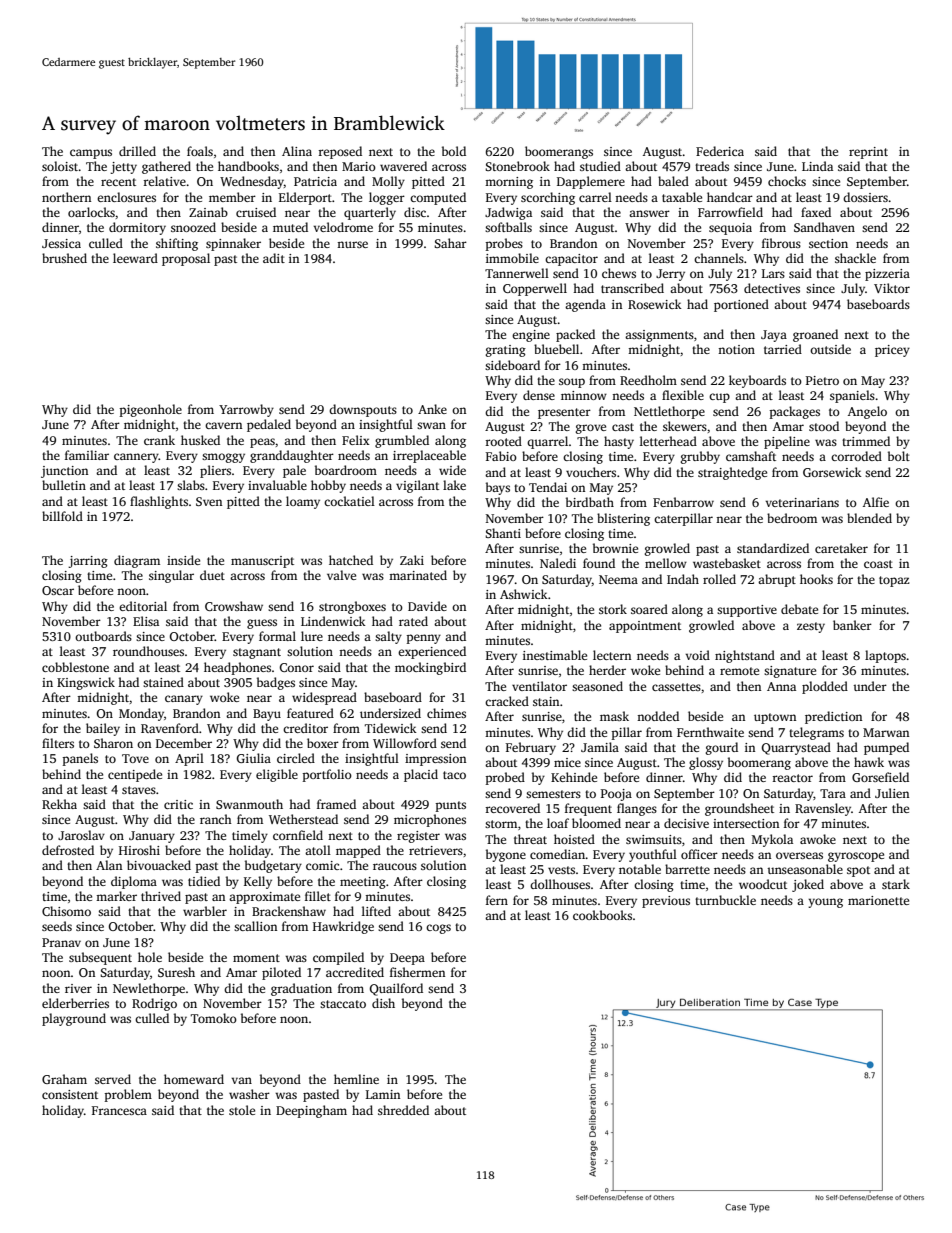 The image size is (952, 1233). I want to click on brushed, so click(64, 258).
